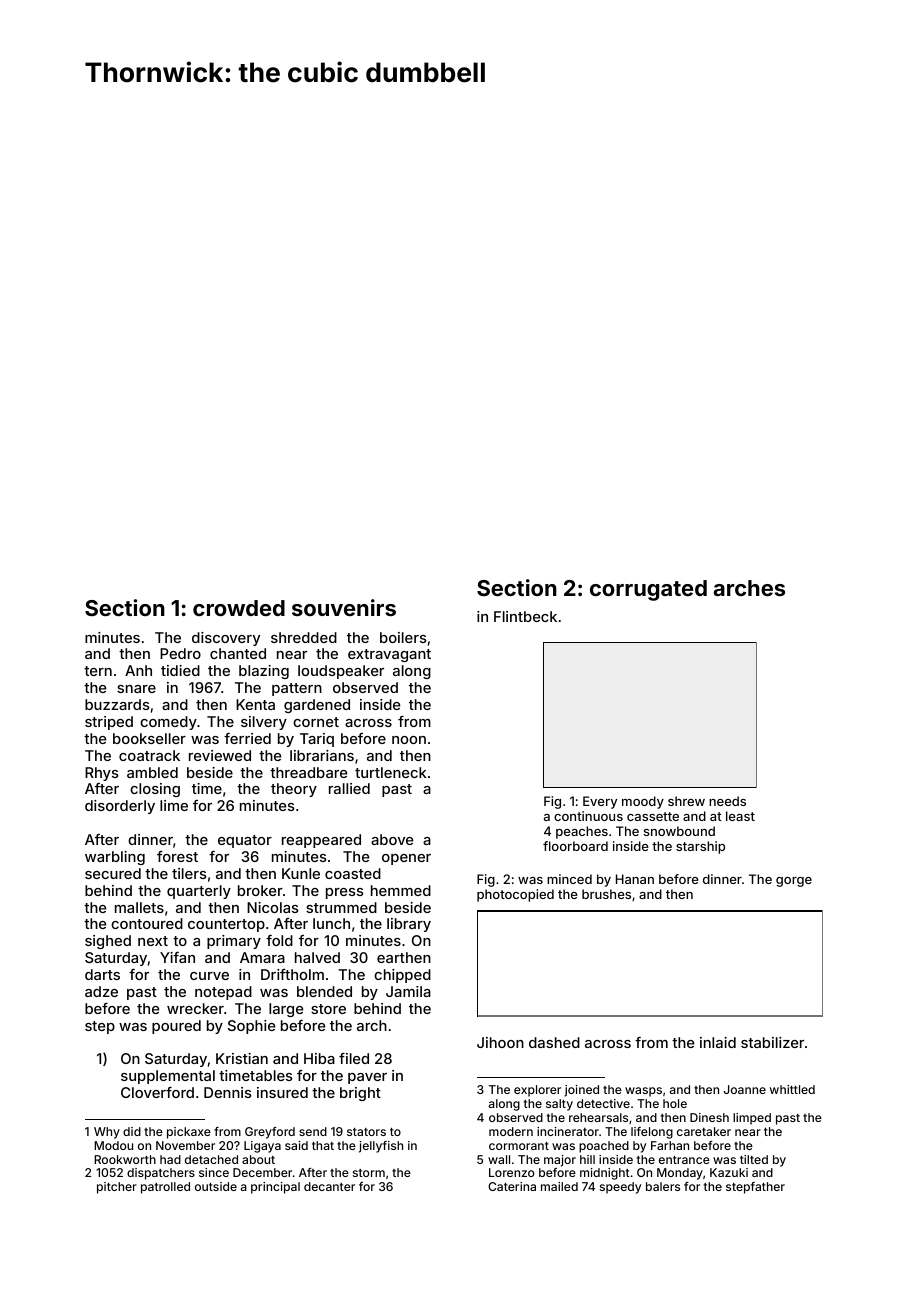 The image size is (908, 1316). What do you see at coordinates (635, 879) in the screenshot?
I see `Hanan` at bounding box center [635, 879].
